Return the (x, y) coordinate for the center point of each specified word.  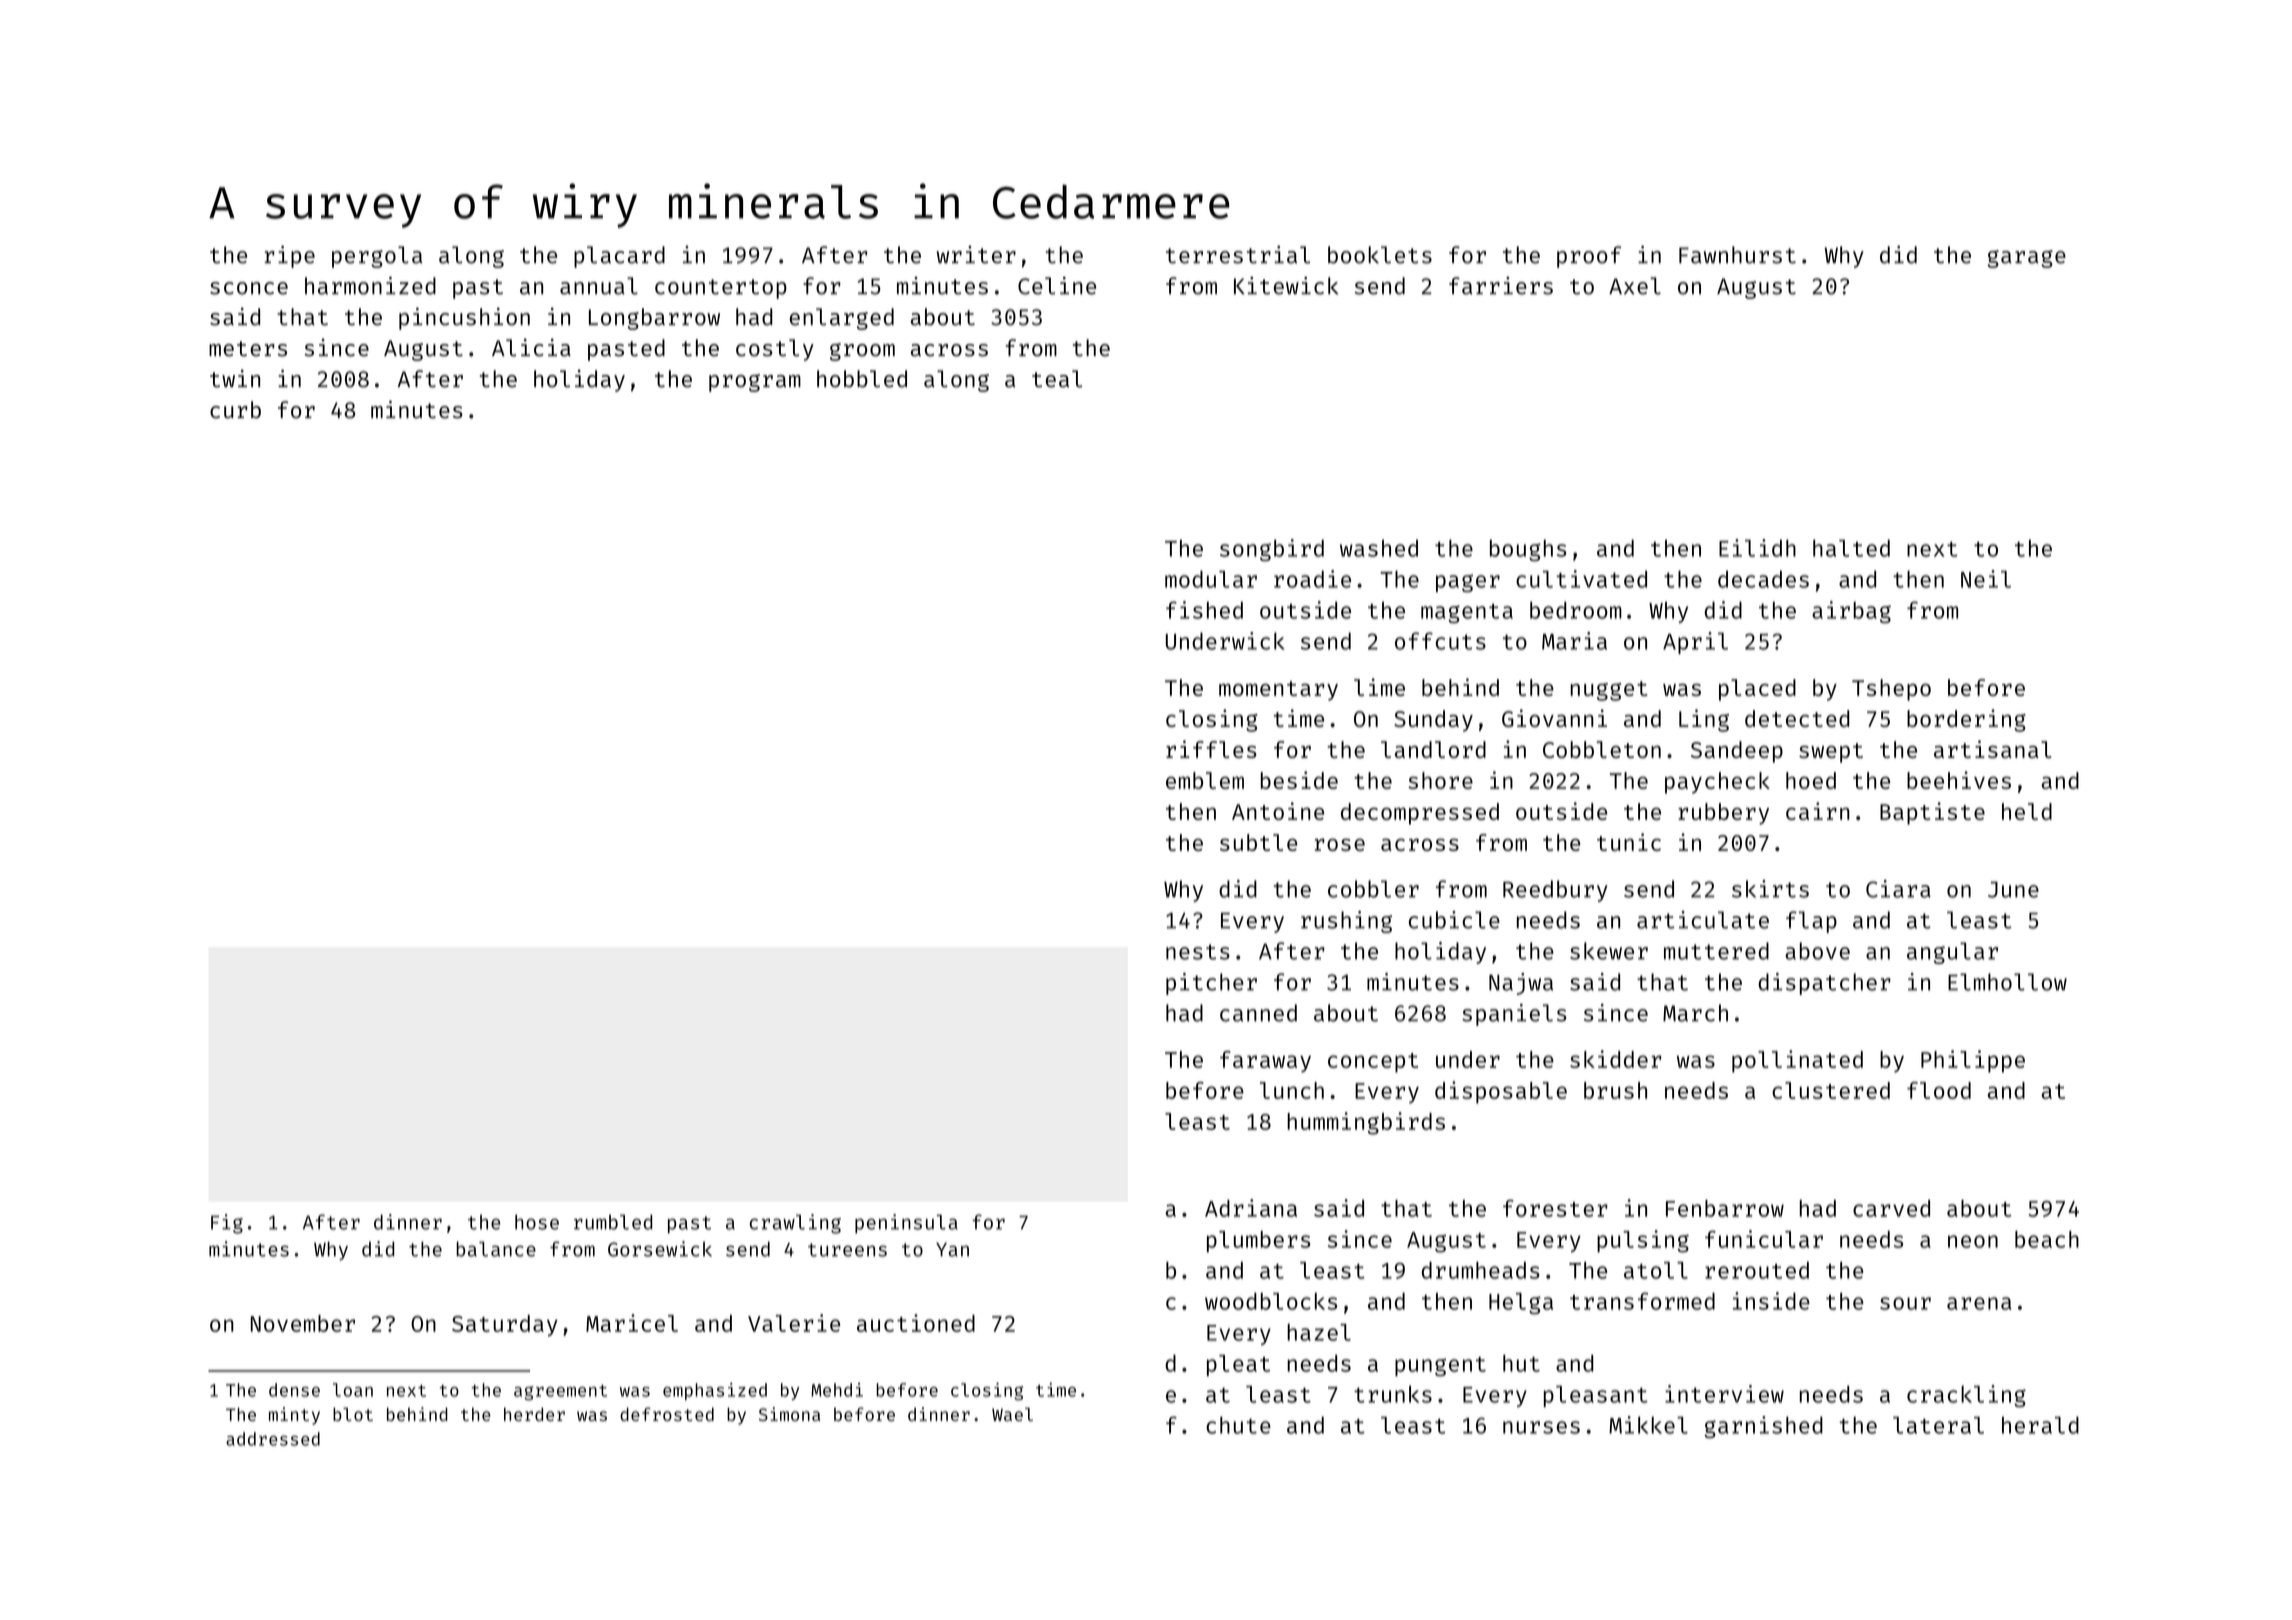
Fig (227, 1224)
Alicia (531, 347)
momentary (1278, 691)
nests (1198, 952)
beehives (1959, 780)
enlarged (842, 319)
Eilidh (1757, 548)
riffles (1211, 749)
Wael (1012, 1414)
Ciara (1898, 889)
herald (2040, 1425)
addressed (273, 1439)
